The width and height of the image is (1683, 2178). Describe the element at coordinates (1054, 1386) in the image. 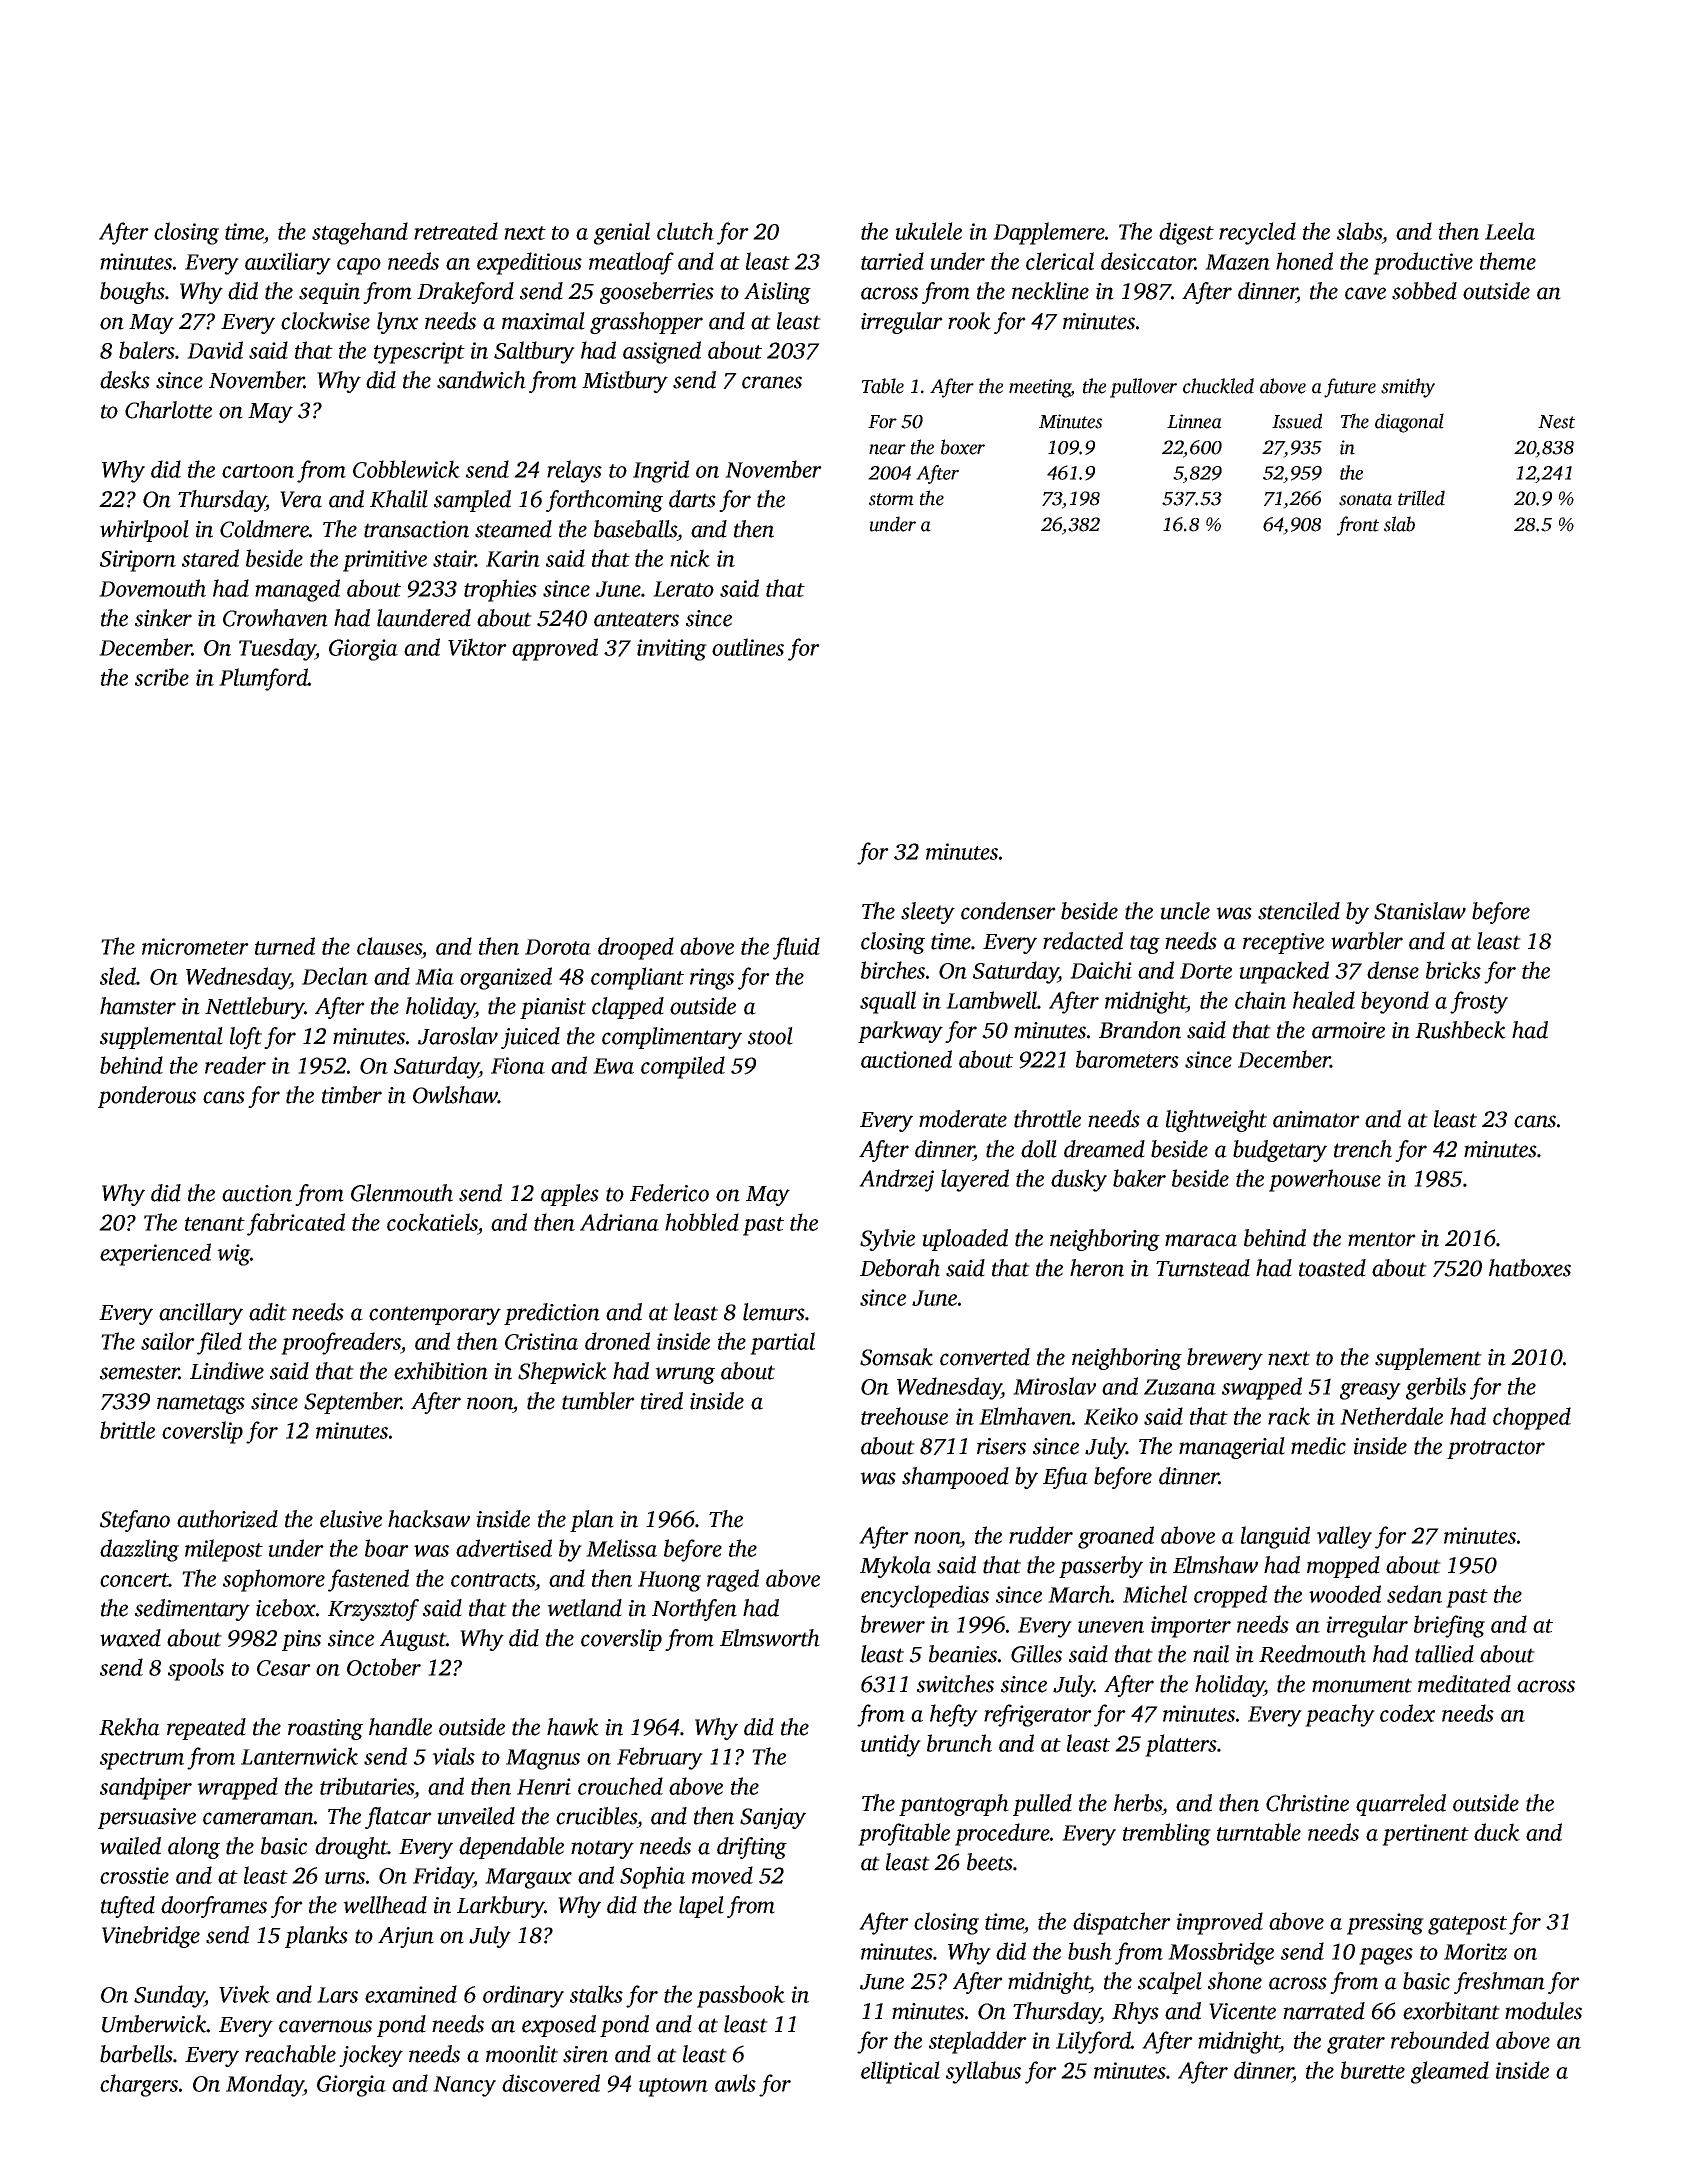

I see `Miroslav` at that location.
